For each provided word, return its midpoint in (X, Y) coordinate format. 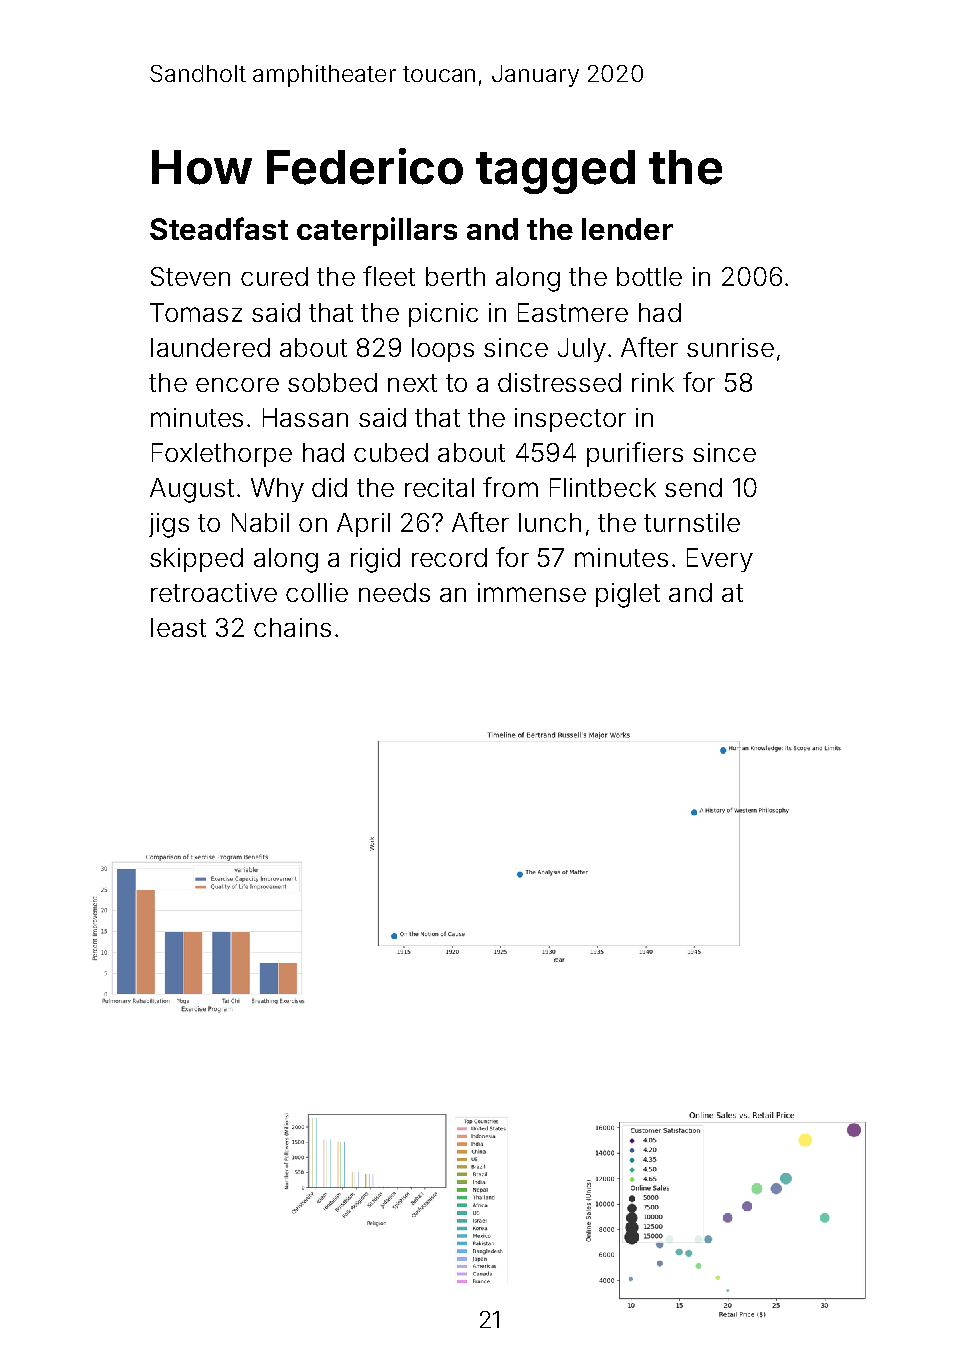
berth (455, 276)
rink (653, 382)
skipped (196, 560)
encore (237, 385)
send (693, 487)
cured (274, 276)
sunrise (730, 347)
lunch (550, 522)
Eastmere (573, 312)
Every (720, 560)
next (412, 383)
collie (317, 592)
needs (394, 592)
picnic (443, 315)
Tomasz (196, 312)
